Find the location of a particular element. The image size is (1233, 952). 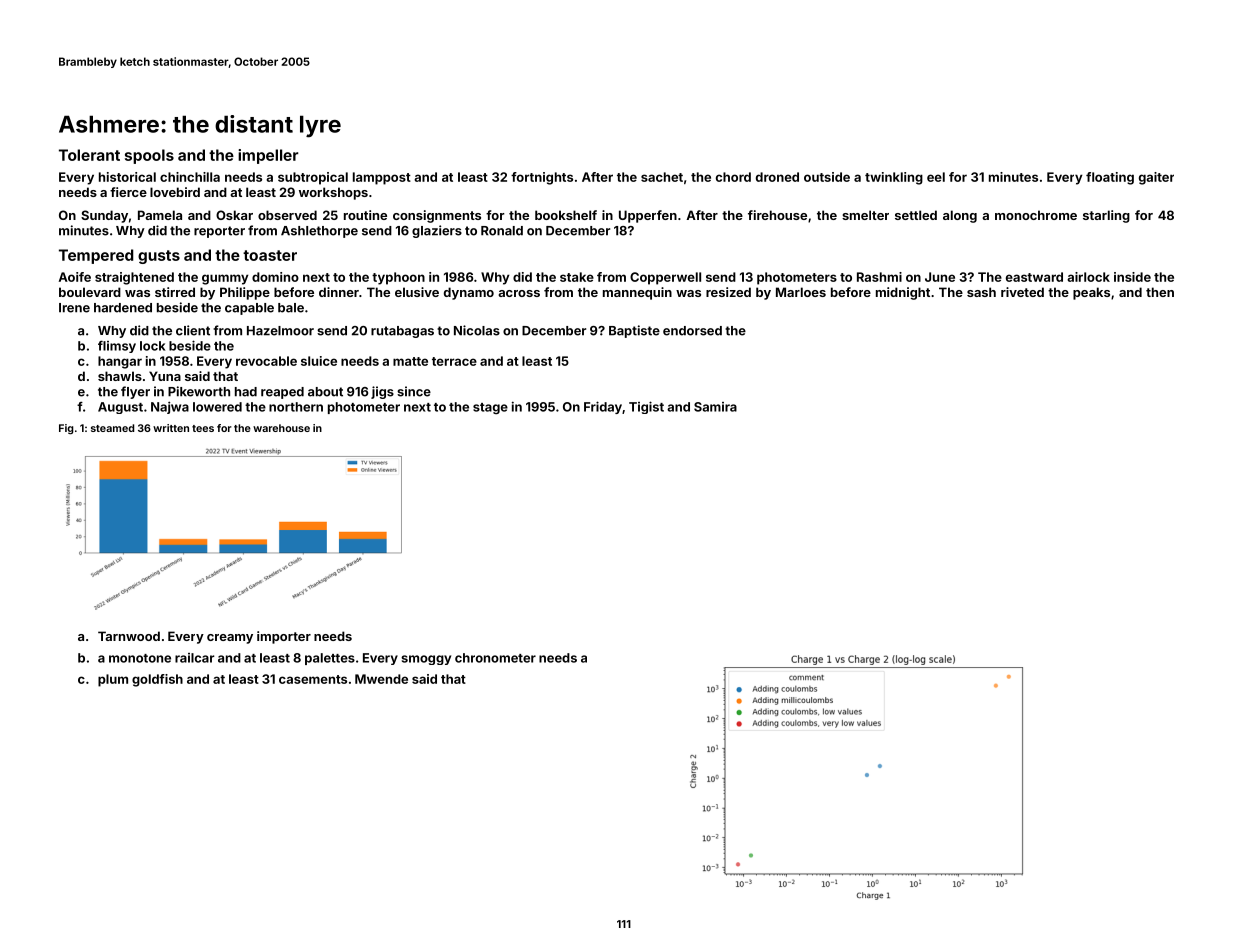

steamed is located at coordinates (112, 428).
